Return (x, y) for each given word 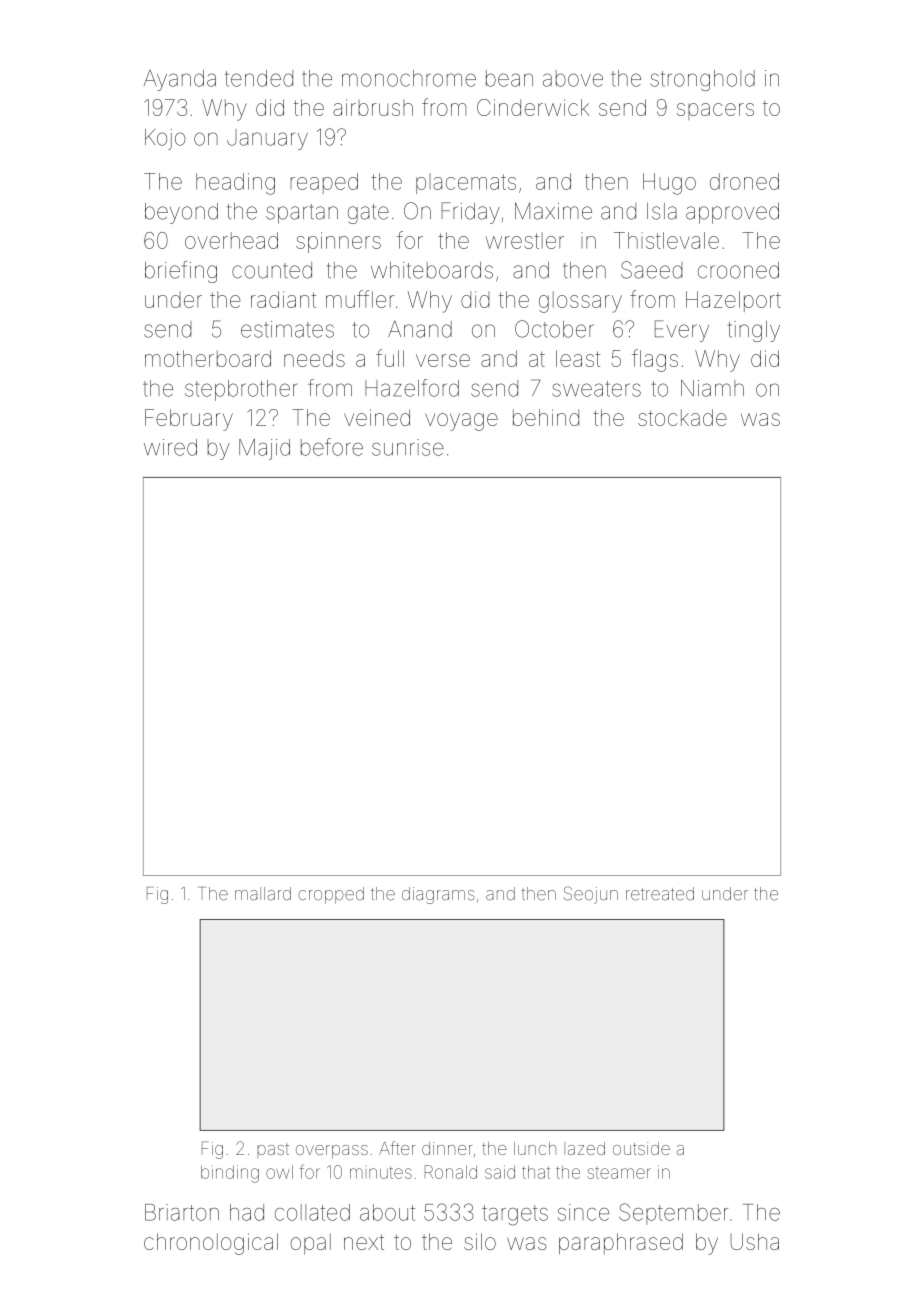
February (189, 420)
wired (170, 447)
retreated (660, 894)
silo (480, 1241)
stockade (682, 417)
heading (235, 184)
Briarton (182, 1212)
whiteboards (432, 270)
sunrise (408, 447)
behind (546, 417)
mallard (263, 894)
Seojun (590, 895)
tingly (754, 331)
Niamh (712, 388)
